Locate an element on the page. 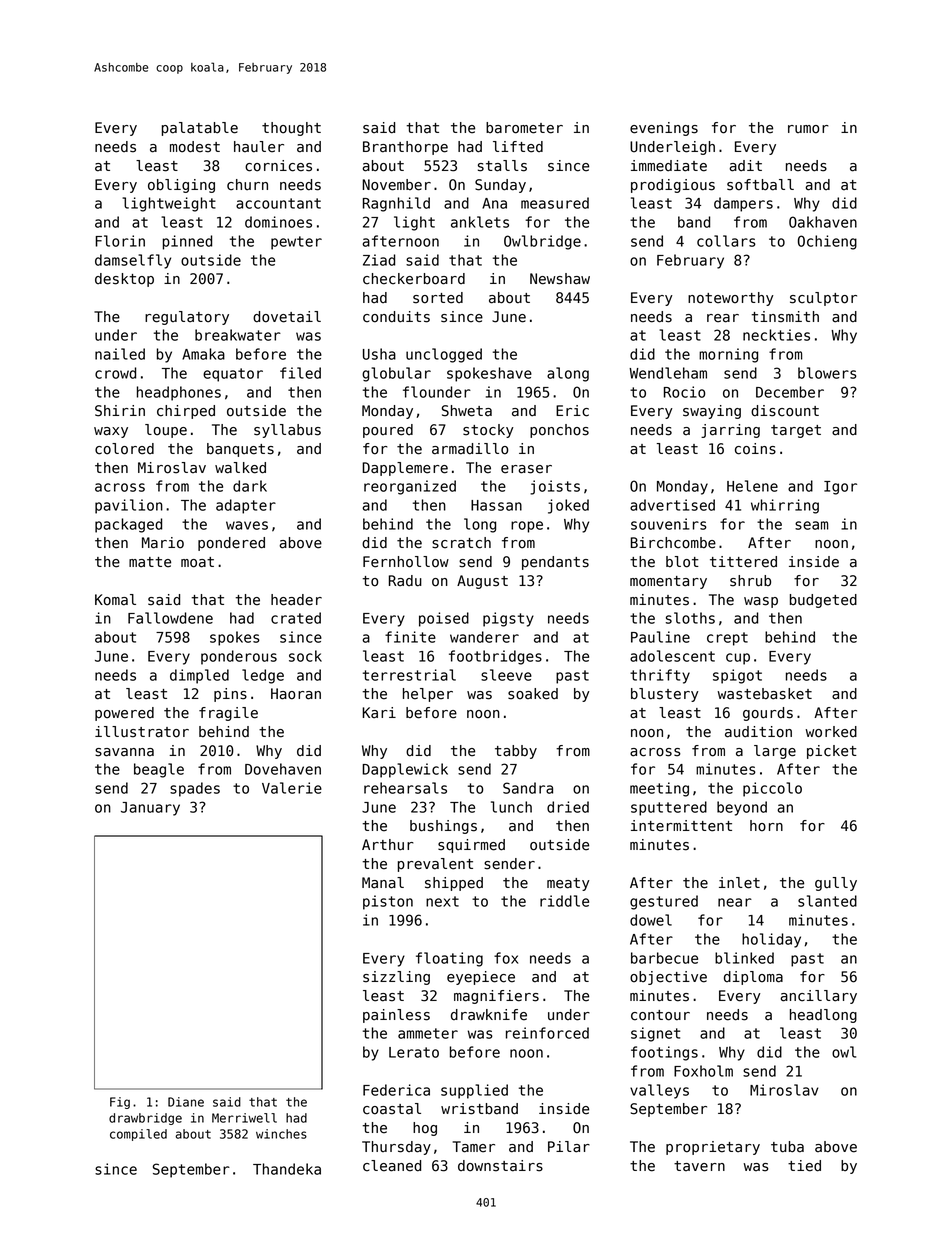 The height and width of the page is (1233, 952). soaked is located at coordinates (533, 694).
